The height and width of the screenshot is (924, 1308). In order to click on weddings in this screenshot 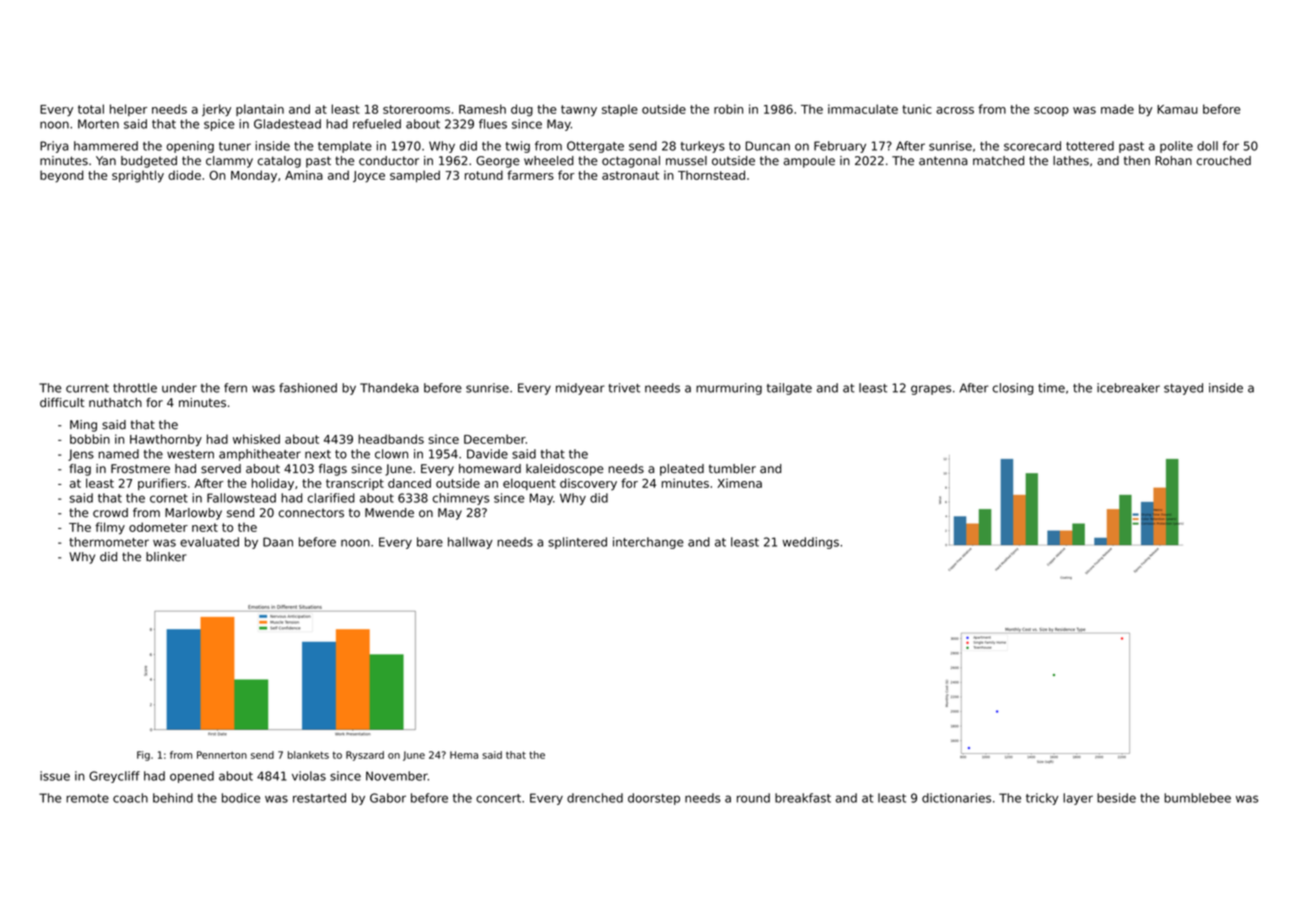, I will do `click(810, 543)`.
